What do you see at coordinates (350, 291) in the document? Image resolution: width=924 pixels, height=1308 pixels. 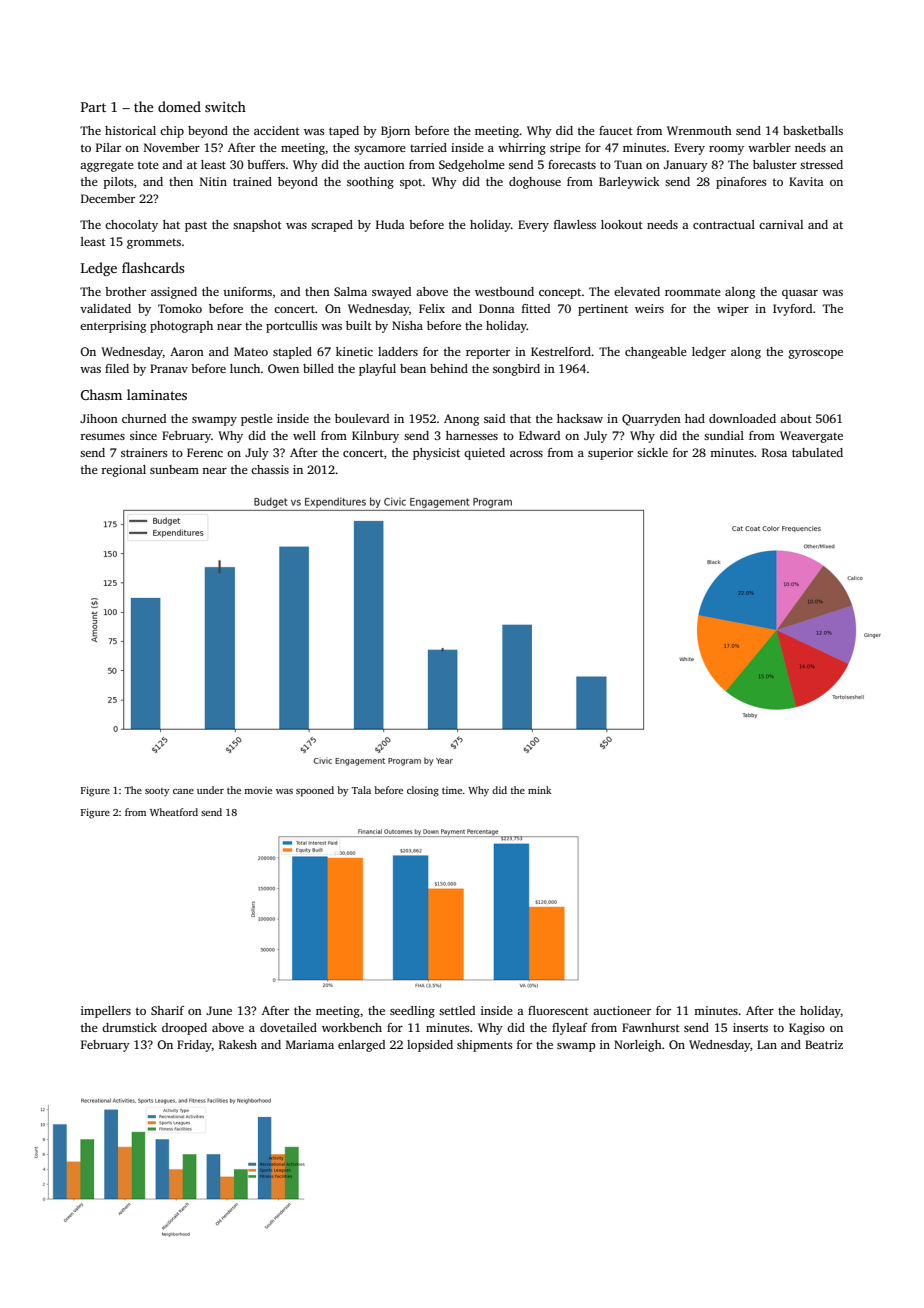 I see `Salma` at bounding box center [350, 291].
